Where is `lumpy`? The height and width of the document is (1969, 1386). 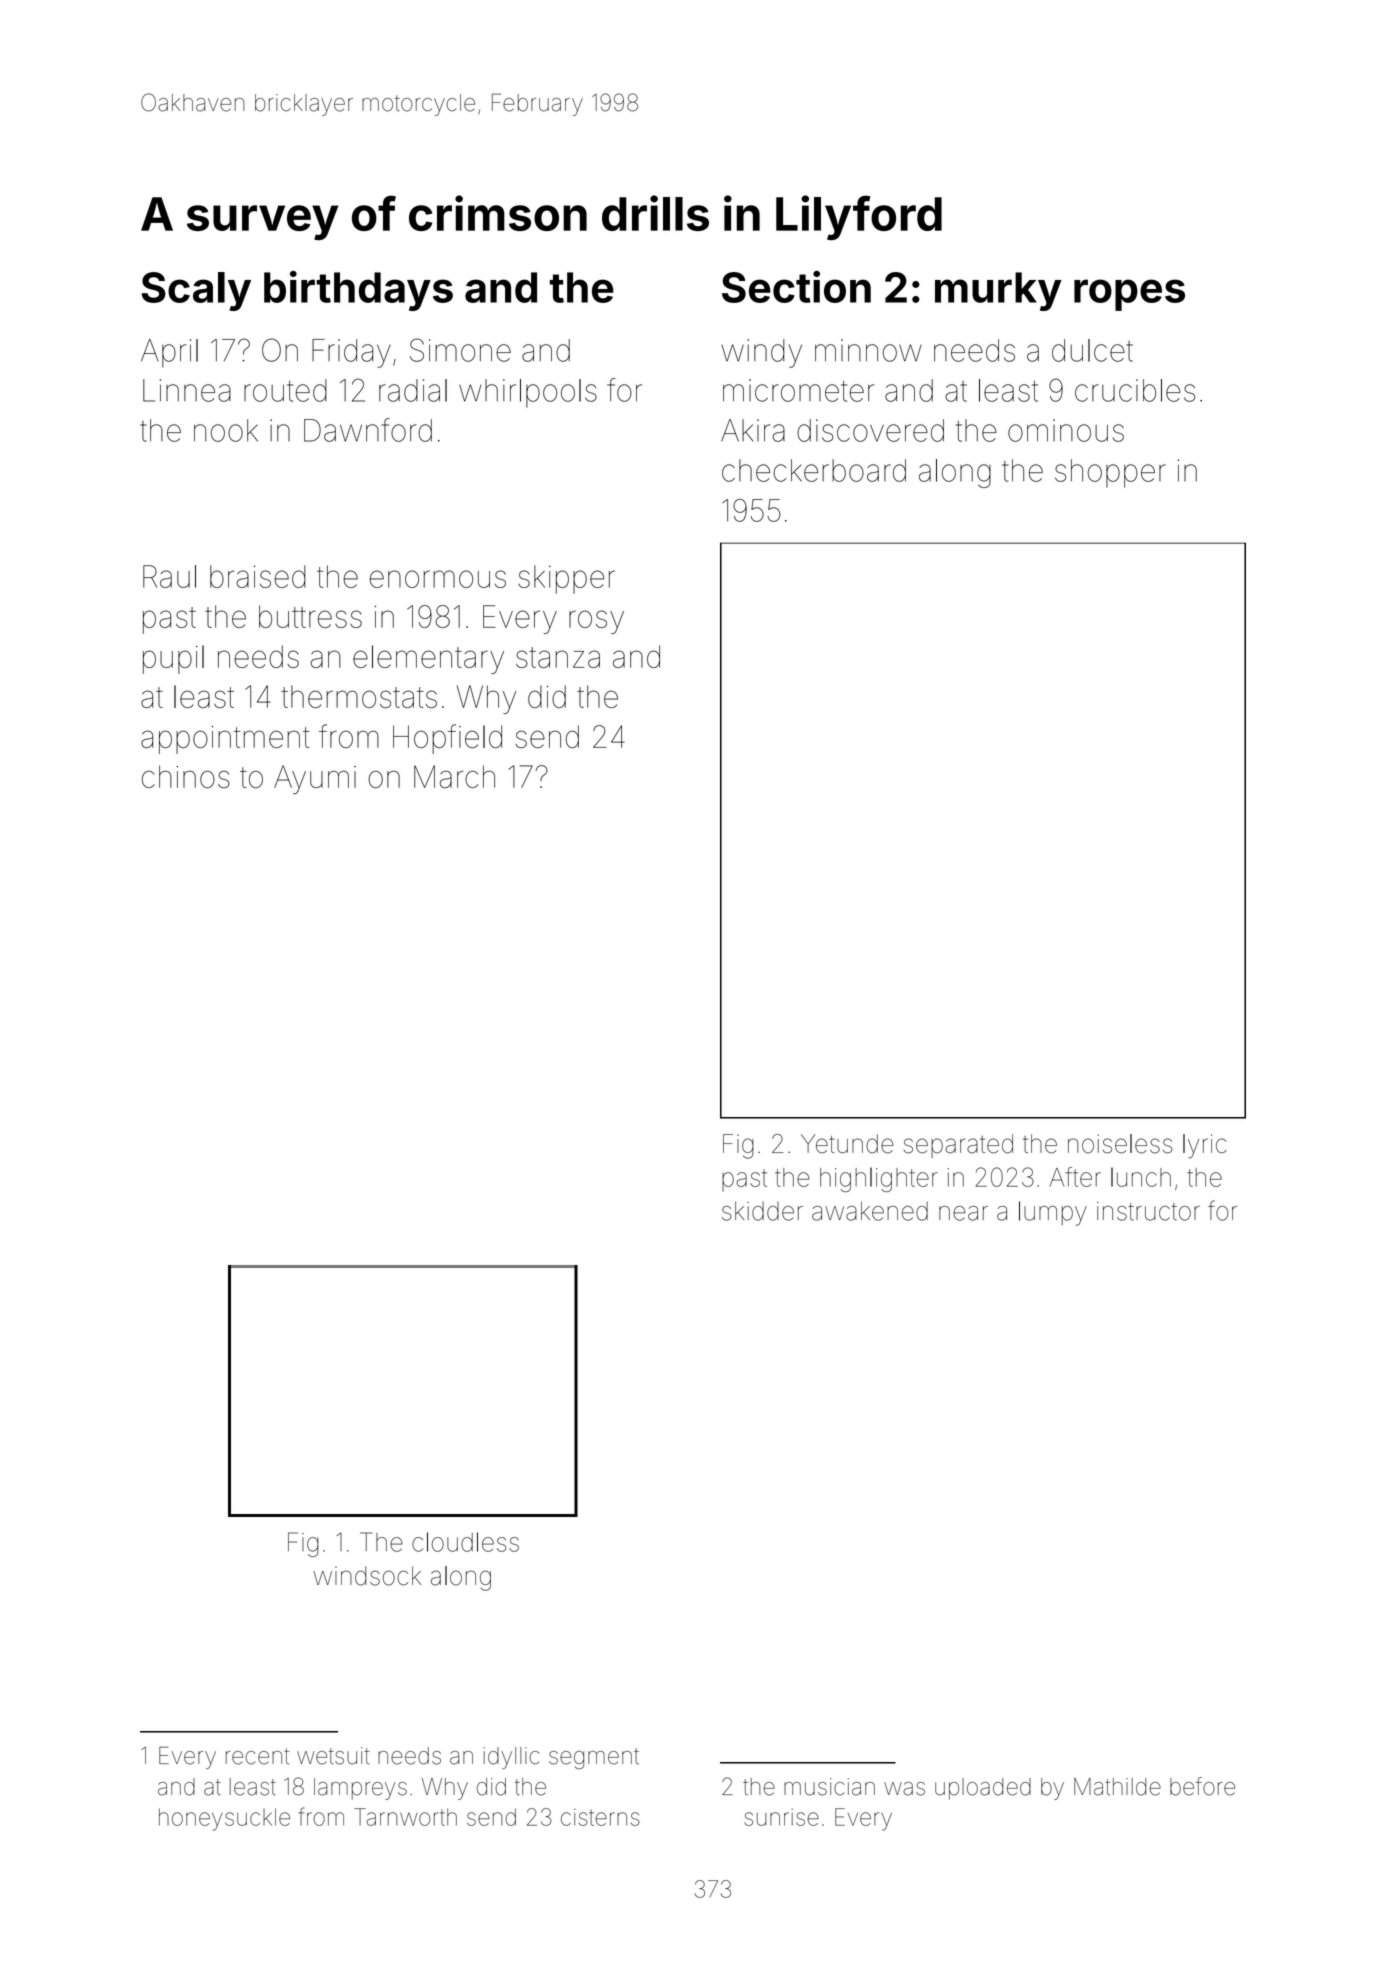 lumpy is located at coordinates (1053, 1213).
